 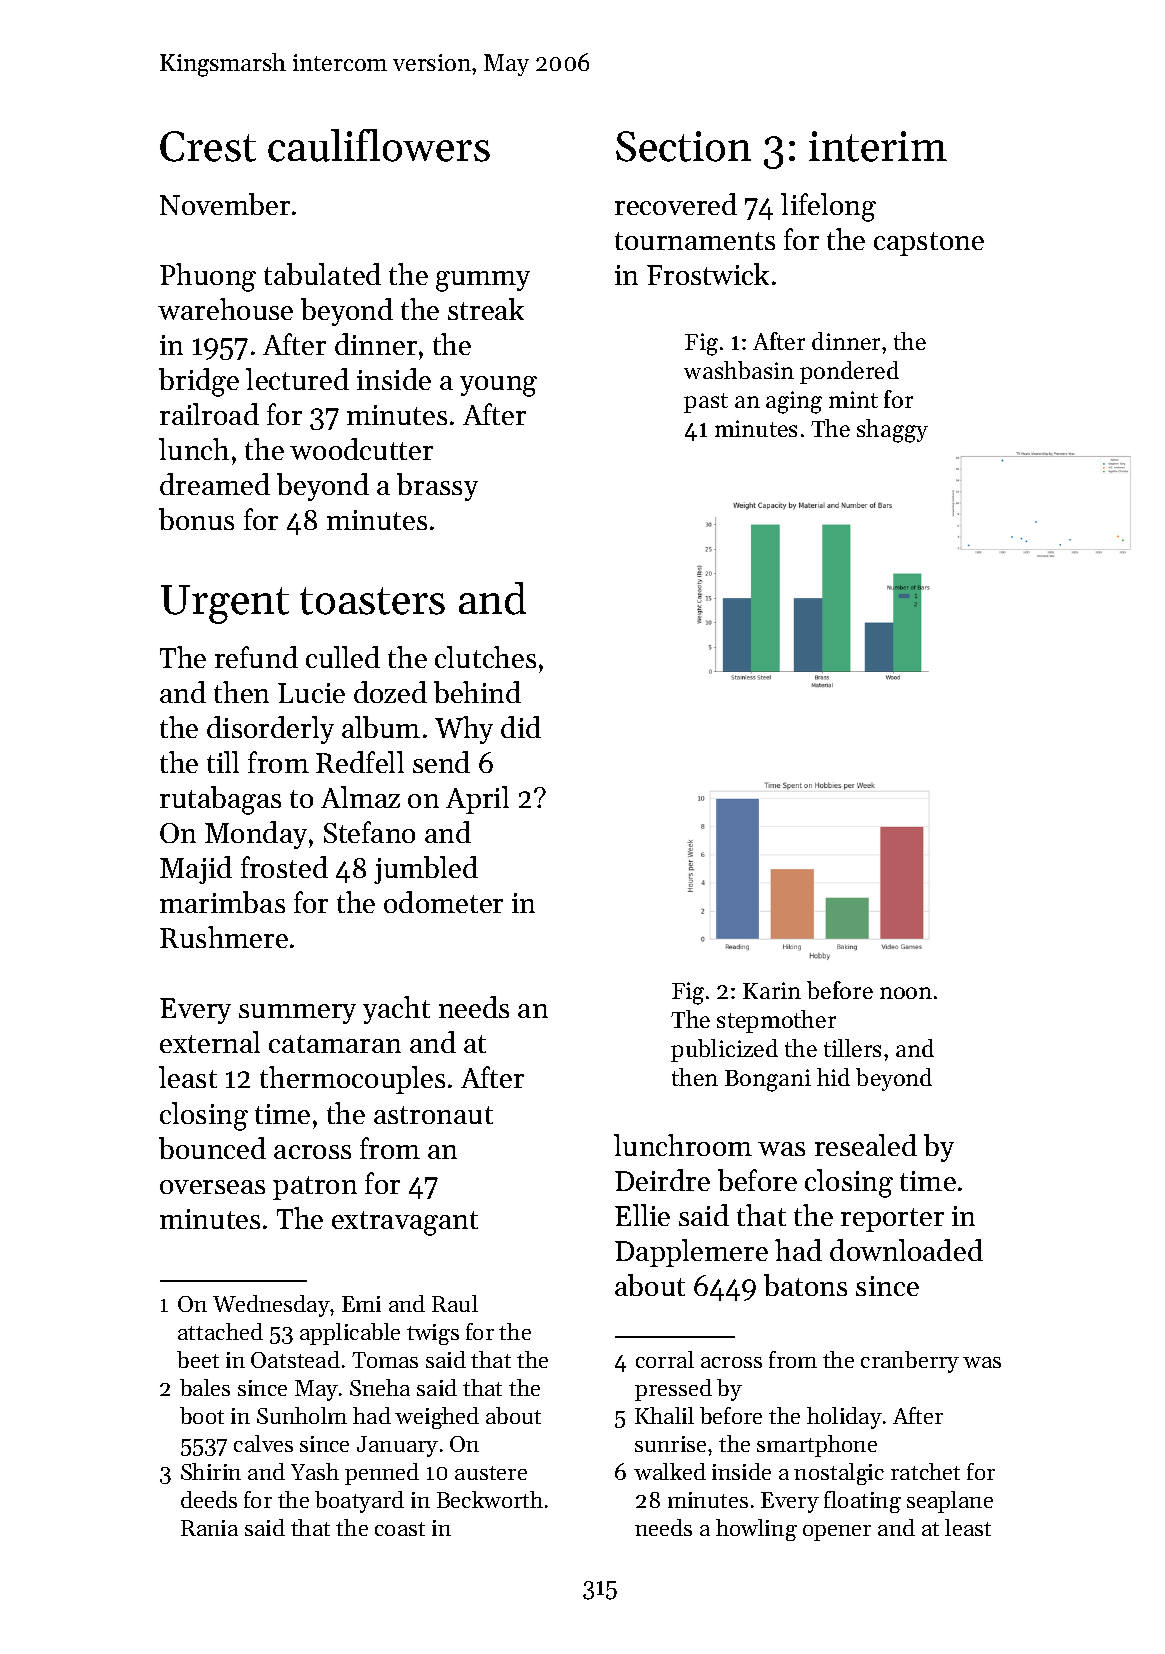 I want to click on applicable, so click(x=350, y=1334).
